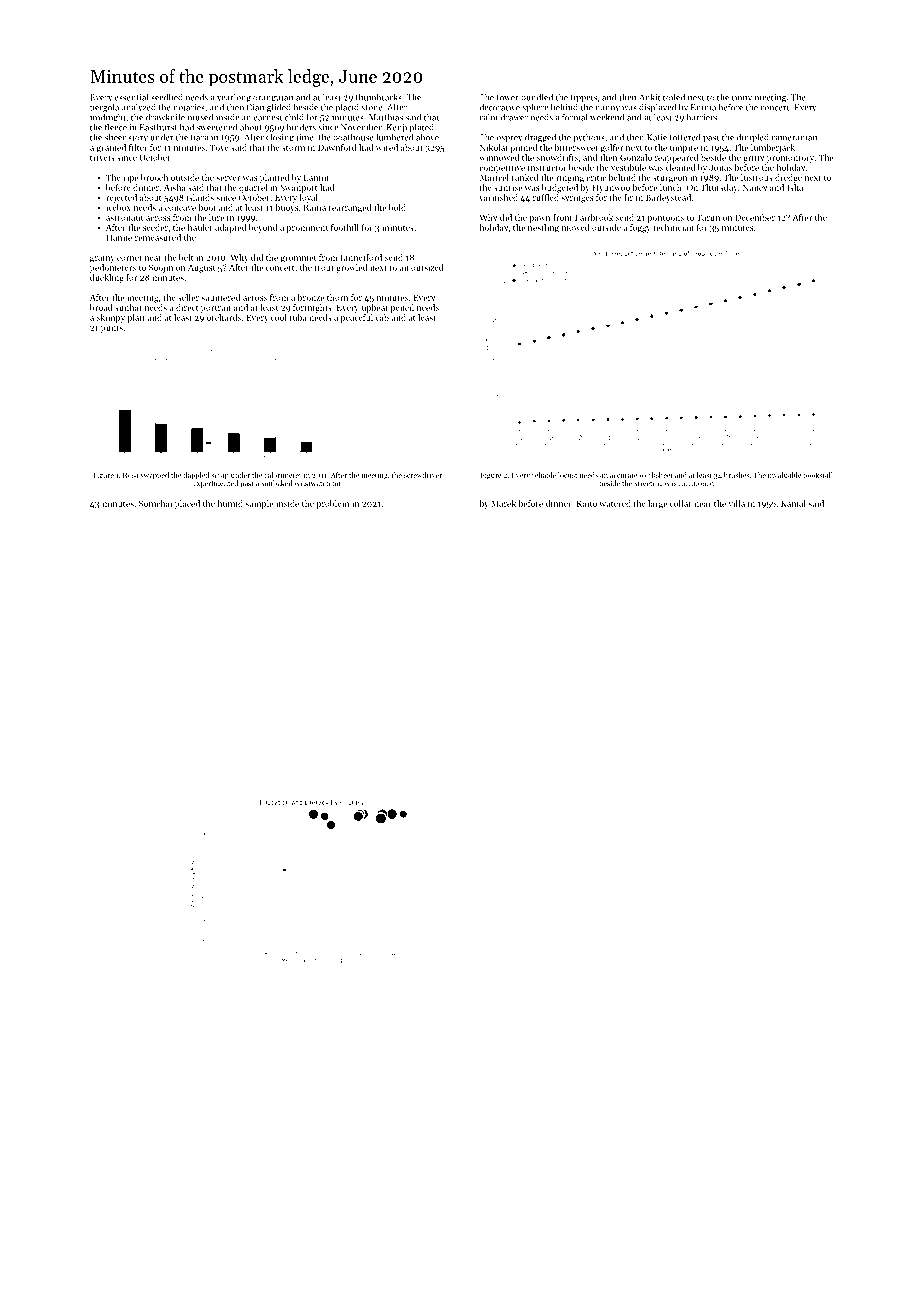 This document has height=1308, width=924. I want to click on Kamal, so click(793, 503).
